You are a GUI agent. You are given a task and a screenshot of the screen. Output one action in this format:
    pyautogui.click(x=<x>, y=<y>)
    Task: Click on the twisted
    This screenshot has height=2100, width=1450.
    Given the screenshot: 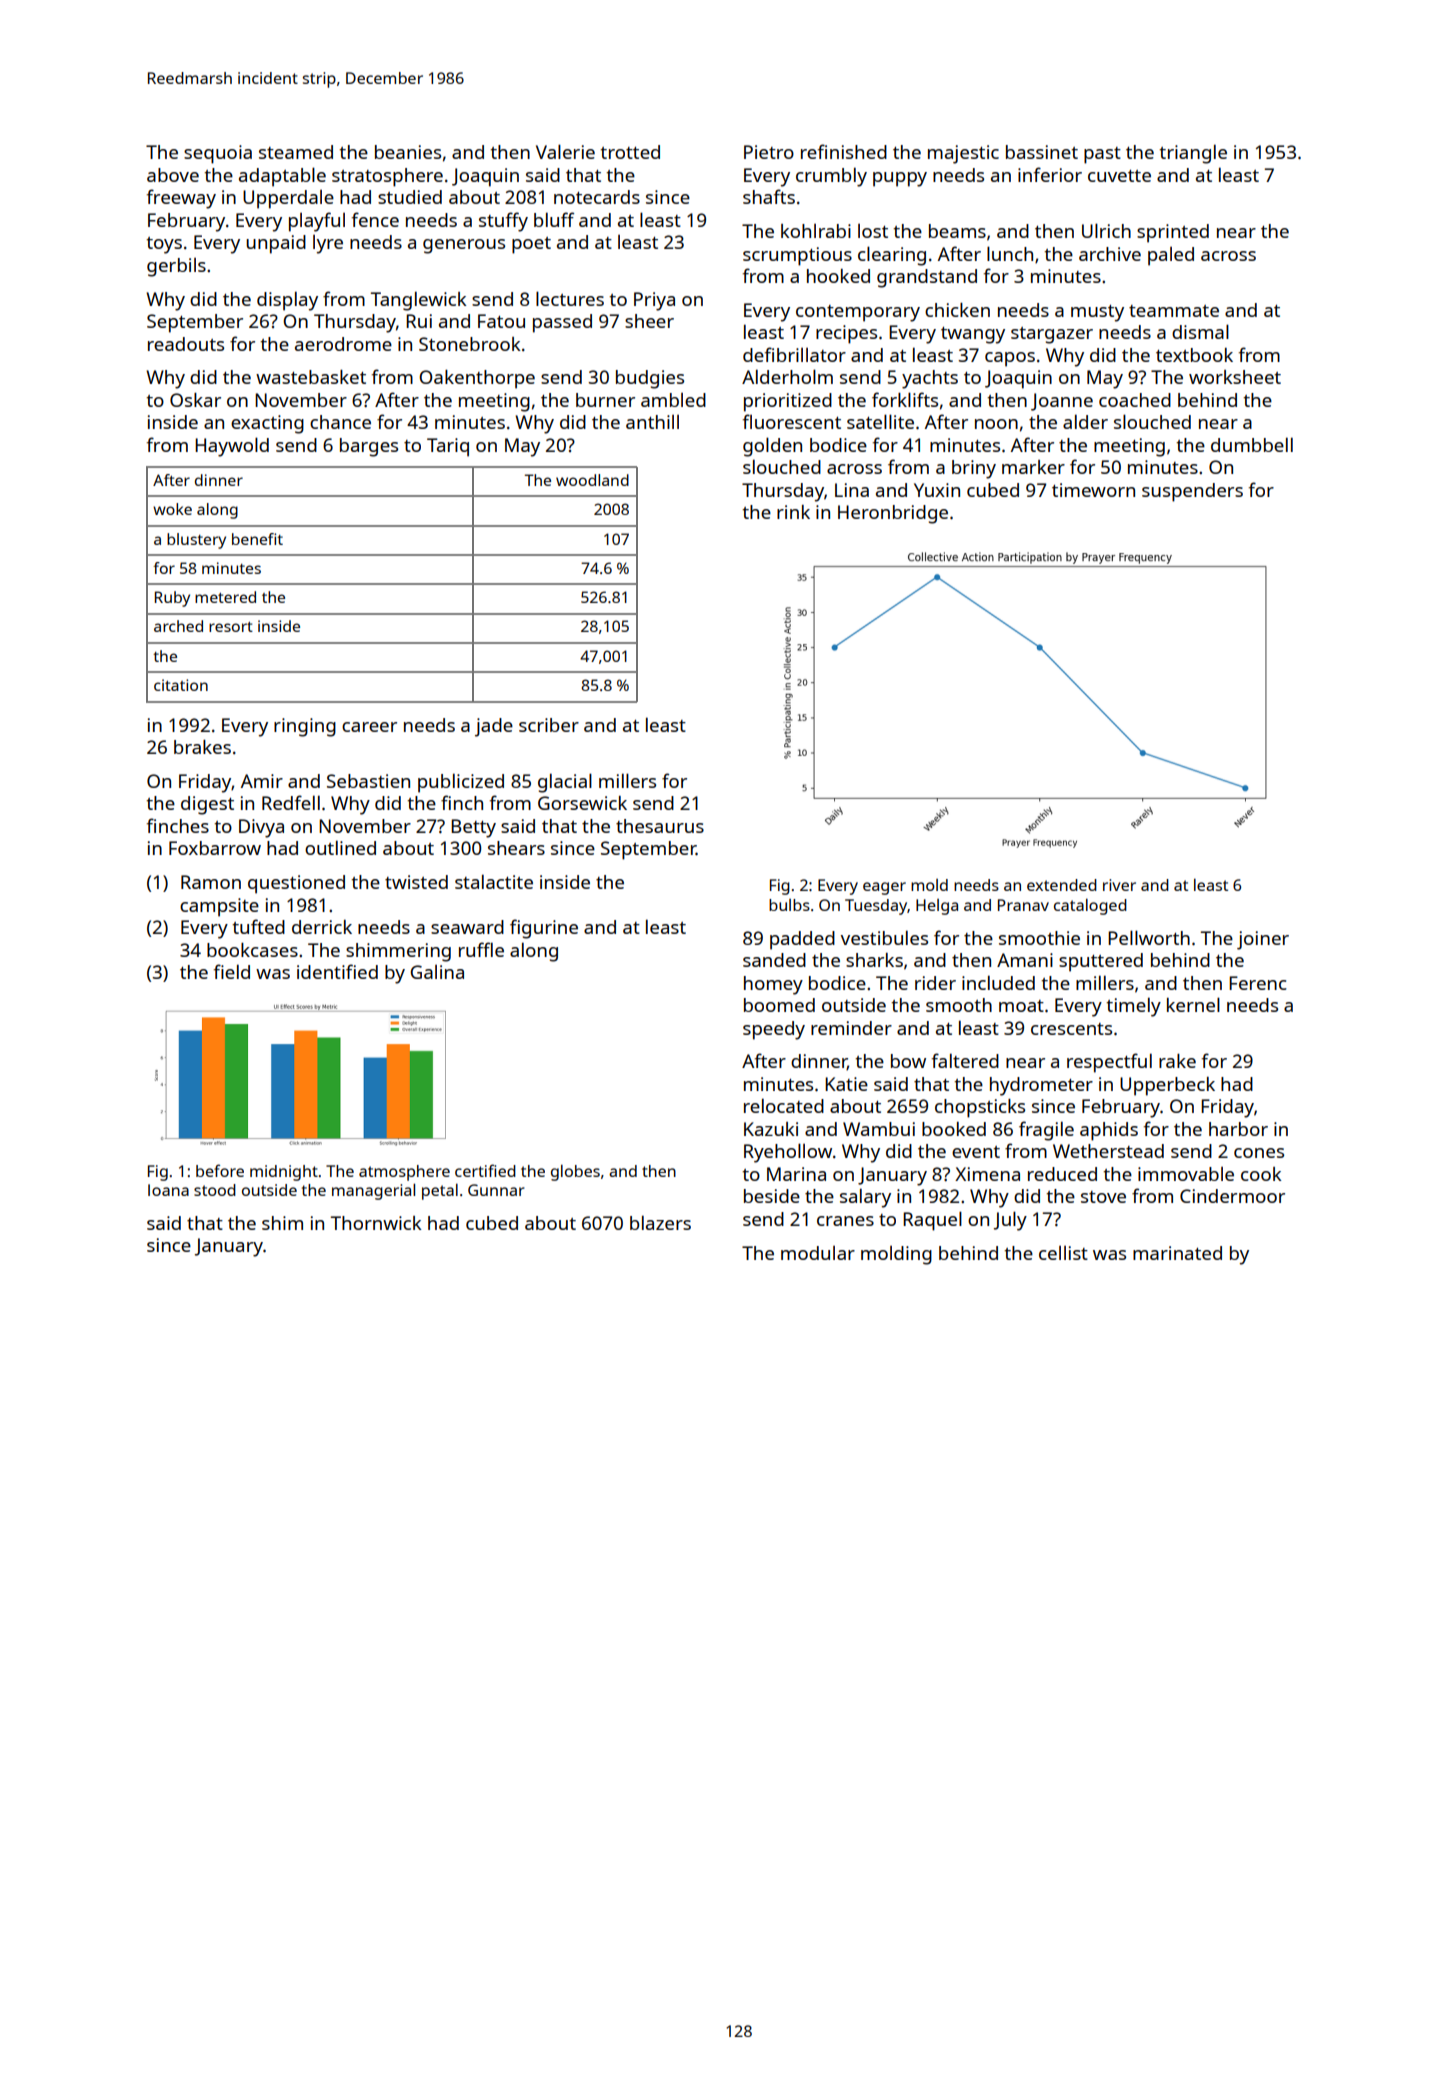 What is the action you would take?
    pyautogui.click(x=416, y=882)
